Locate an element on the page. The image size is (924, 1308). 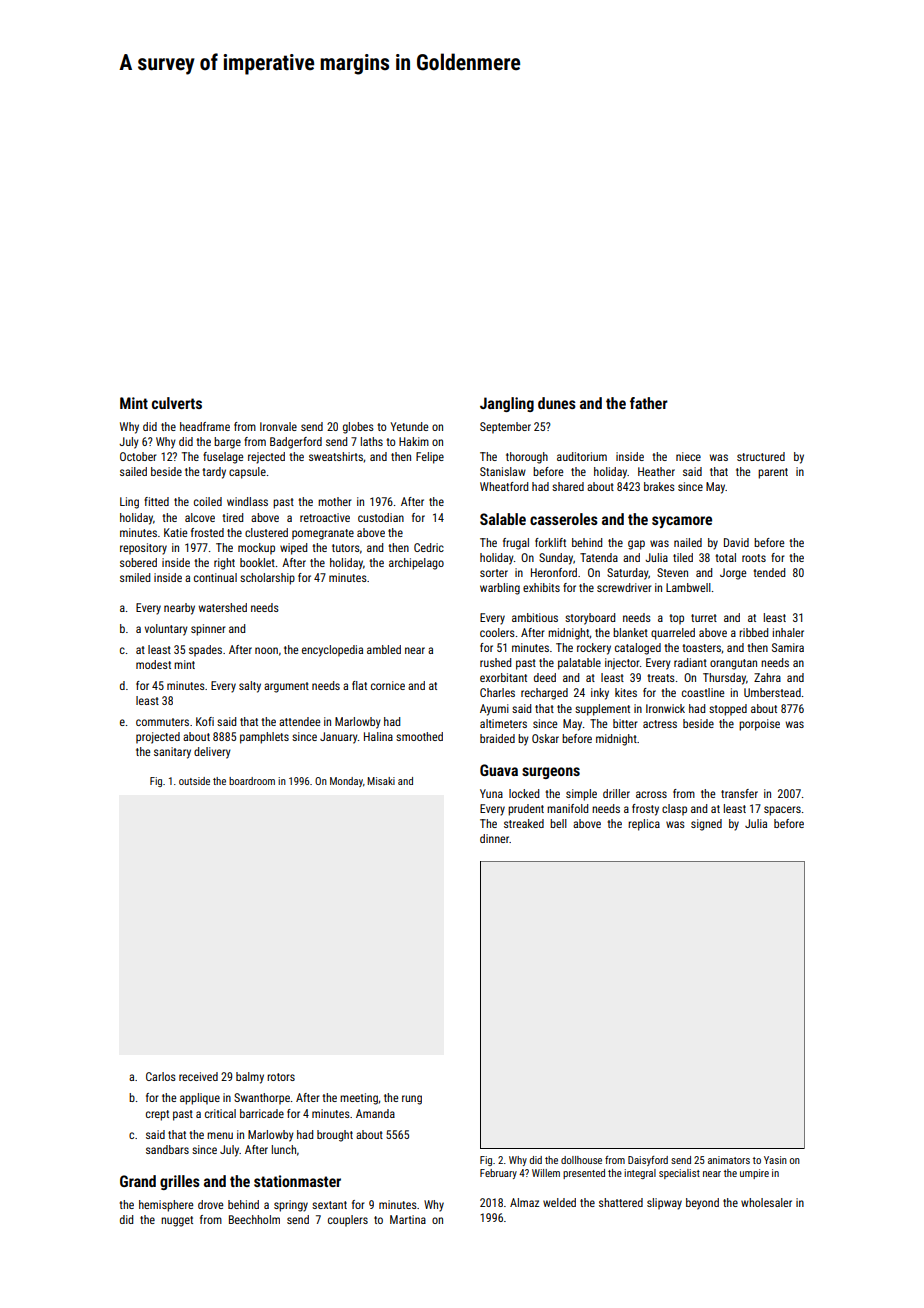
sycamore is located at coordinates (682, 522).
